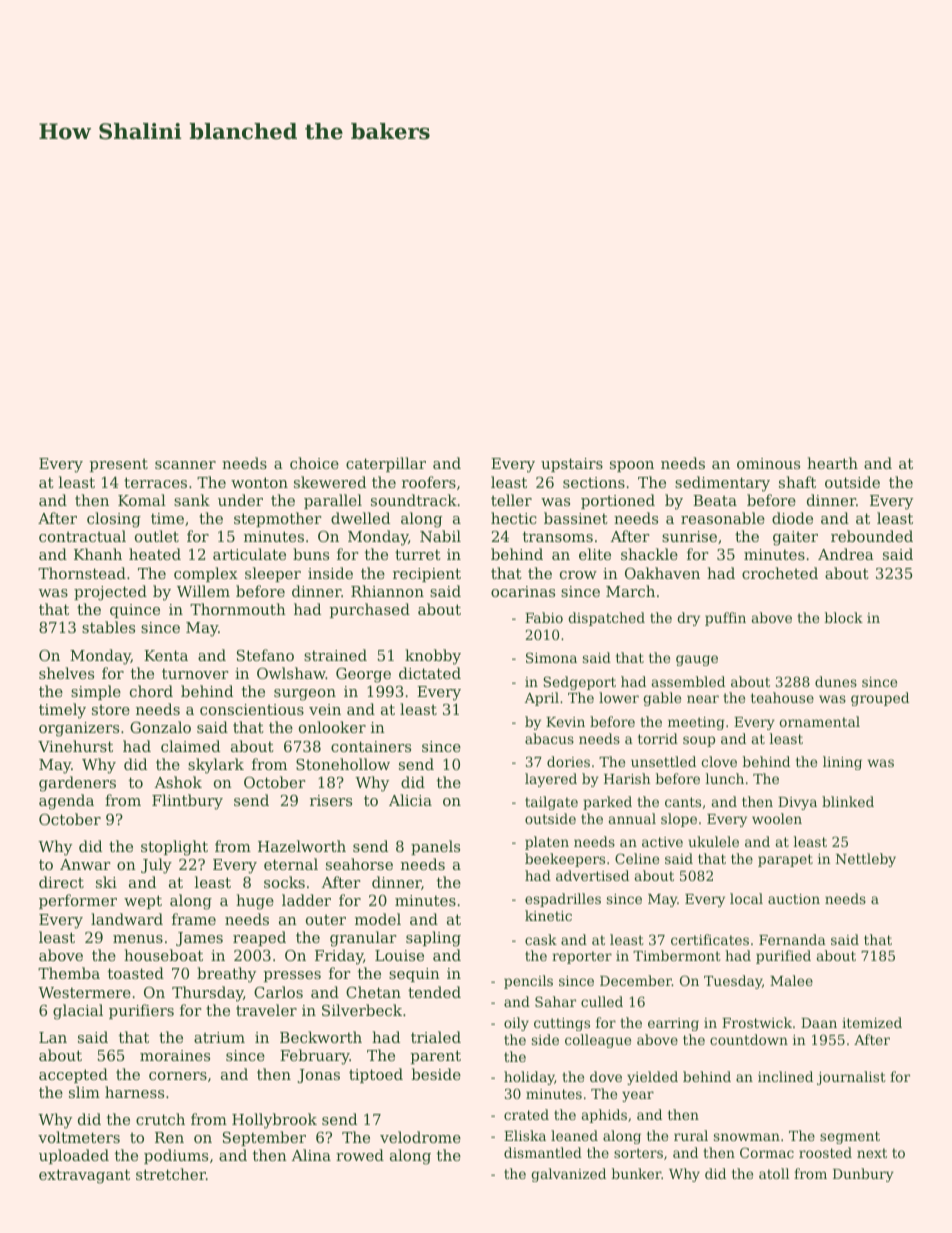 The width and height of the image is (952, 1233). Describe the element at coordinates (568, 1175) in the image. I see `galvanized` at that location.
